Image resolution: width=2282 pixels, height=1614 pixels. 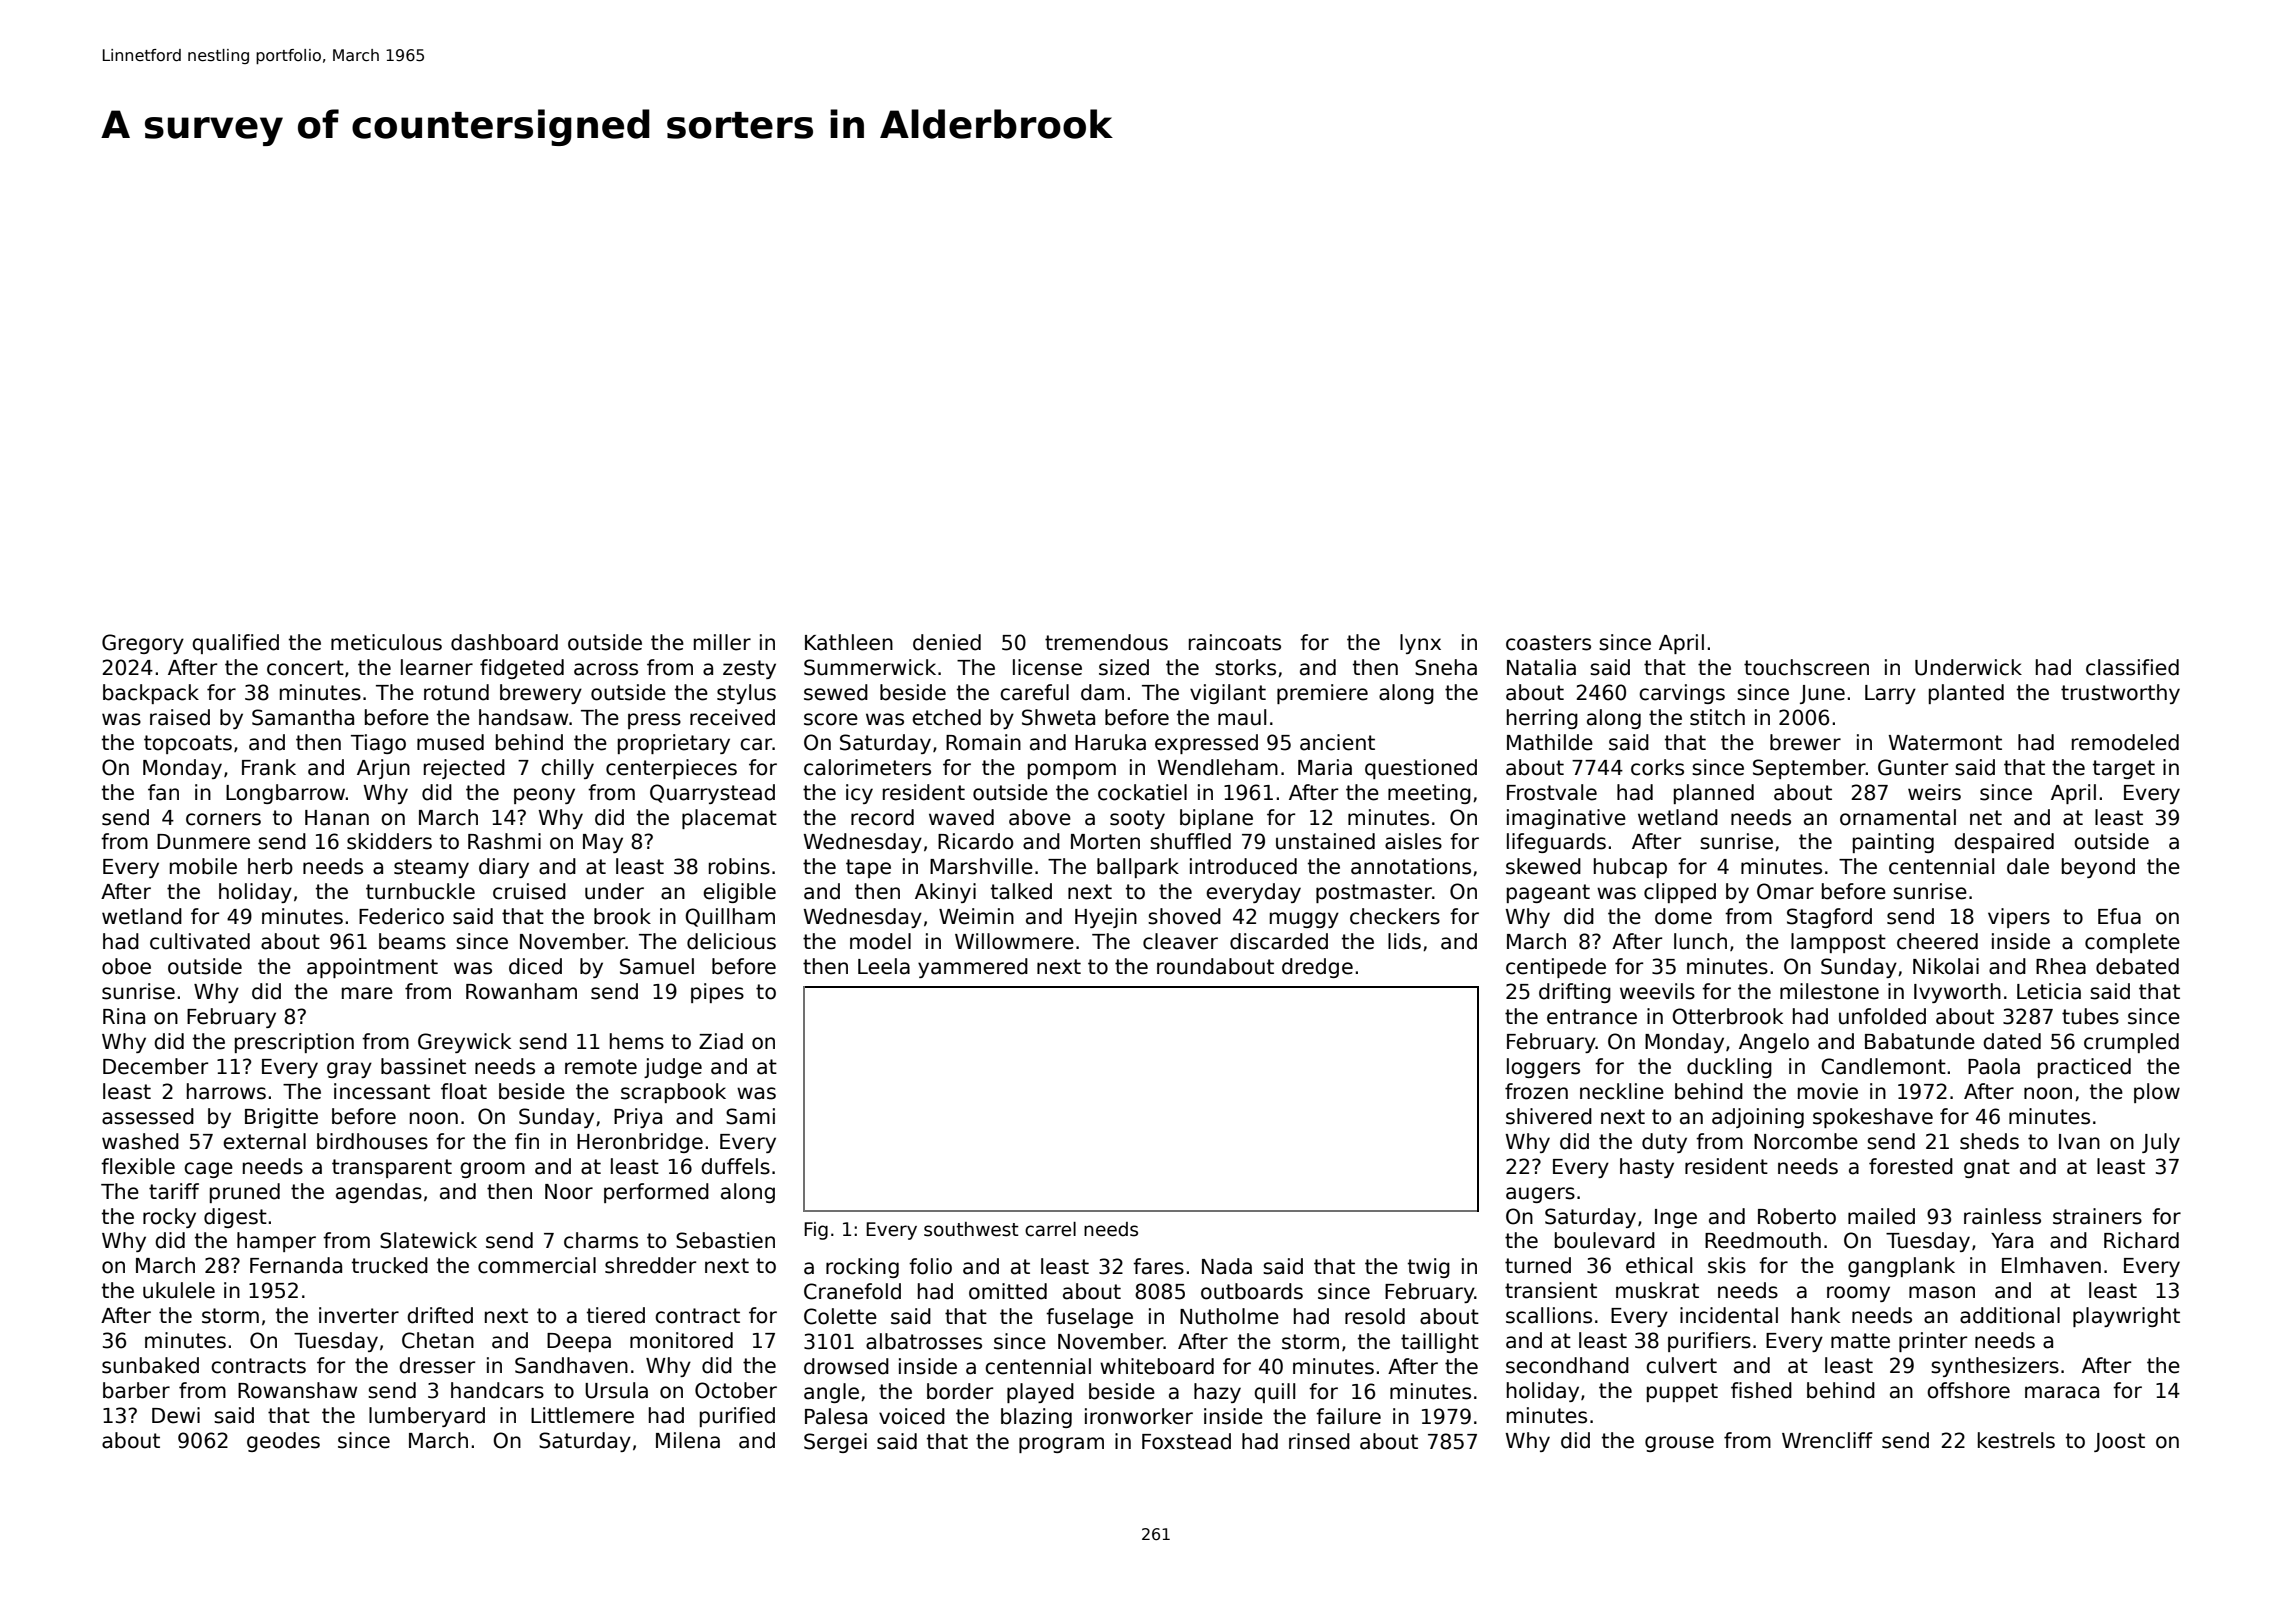 I want to click on tubes, so click(x=2090, y=1016).
